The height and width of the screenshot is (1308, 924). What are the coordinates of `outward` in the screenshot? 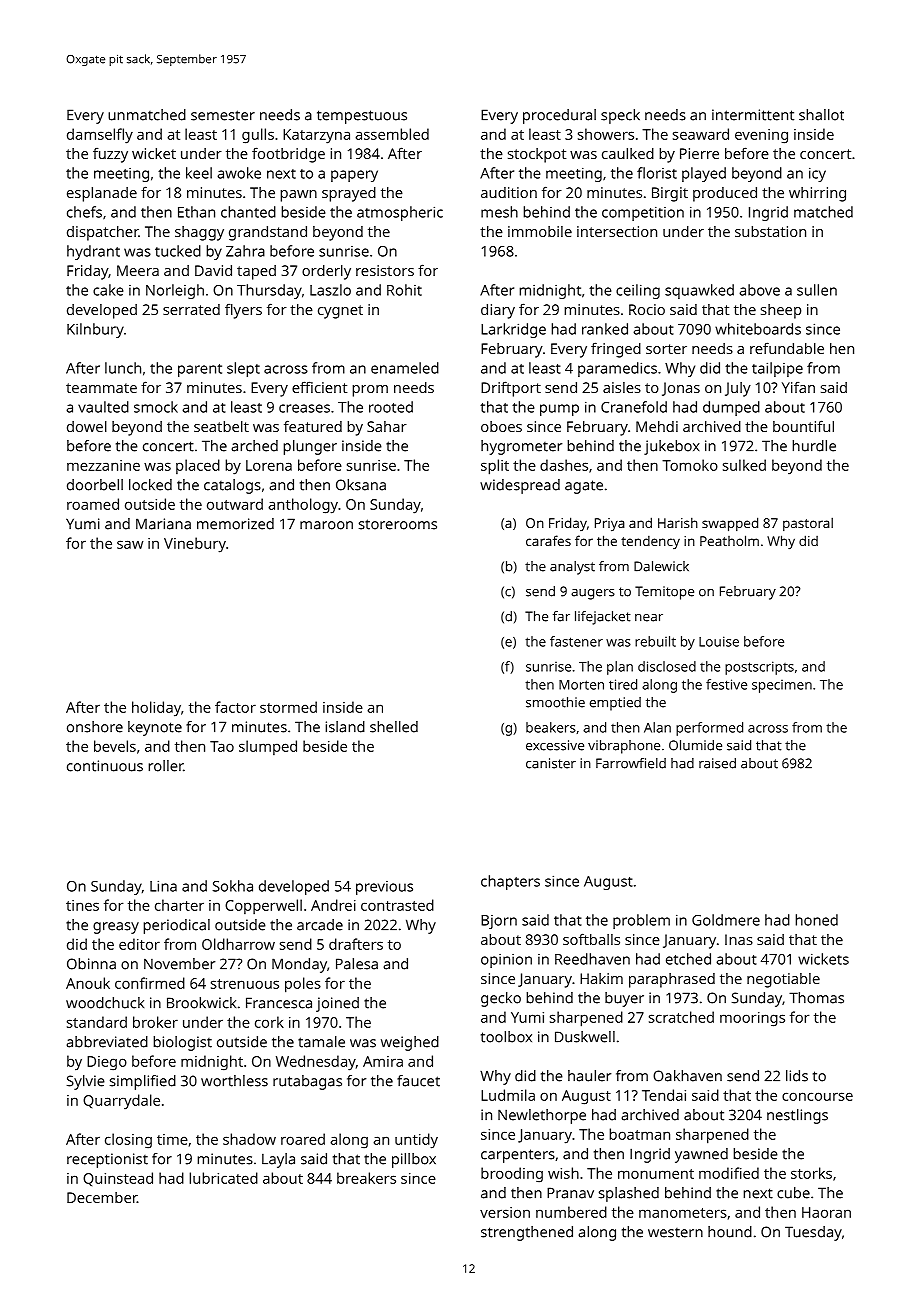 It's located at (235, 504).
